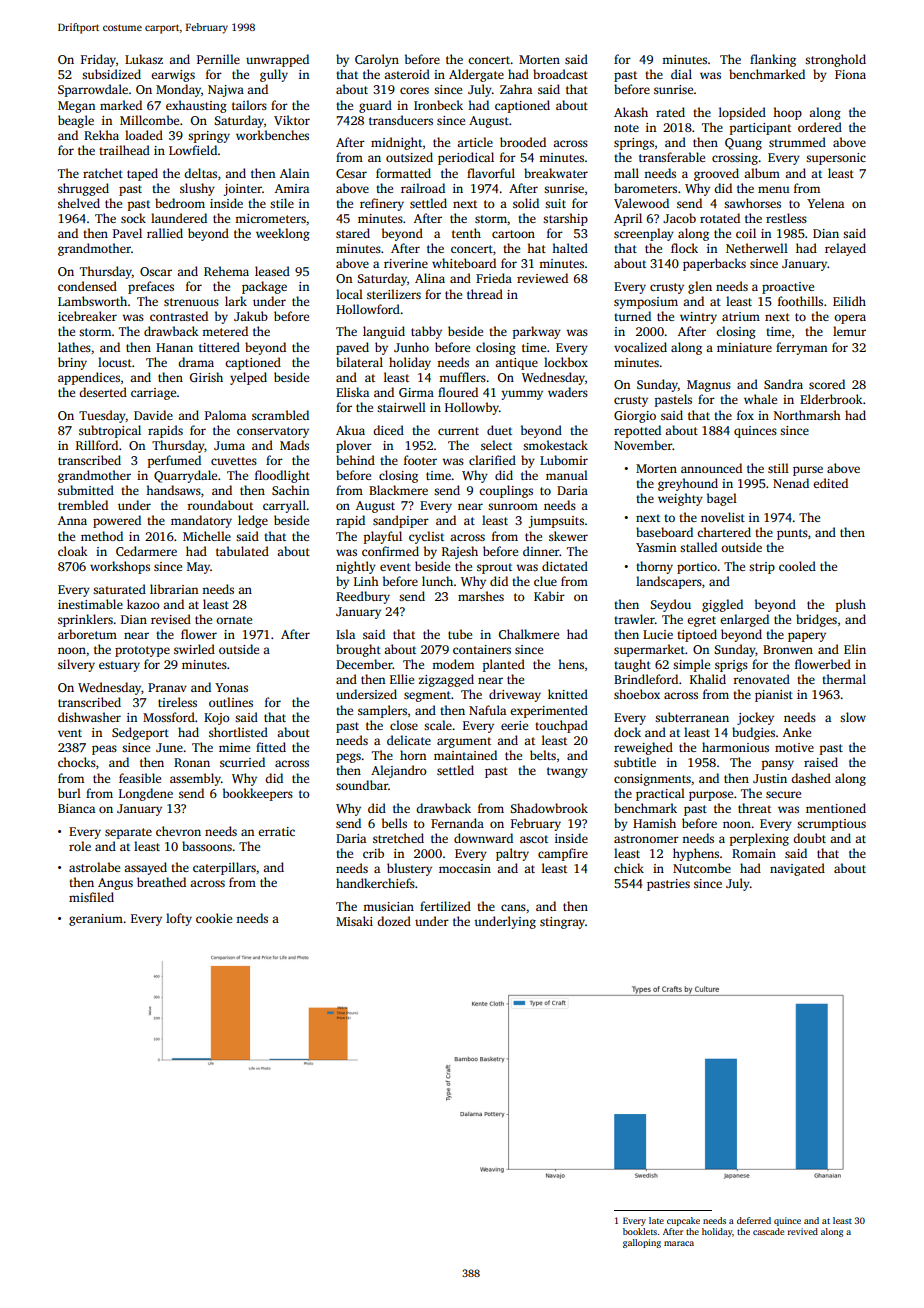 This page has height=1308, width=924. What do you see at coordinates (481, 596) in the page?
I see `marshes` at bounding box center [481, 596].
